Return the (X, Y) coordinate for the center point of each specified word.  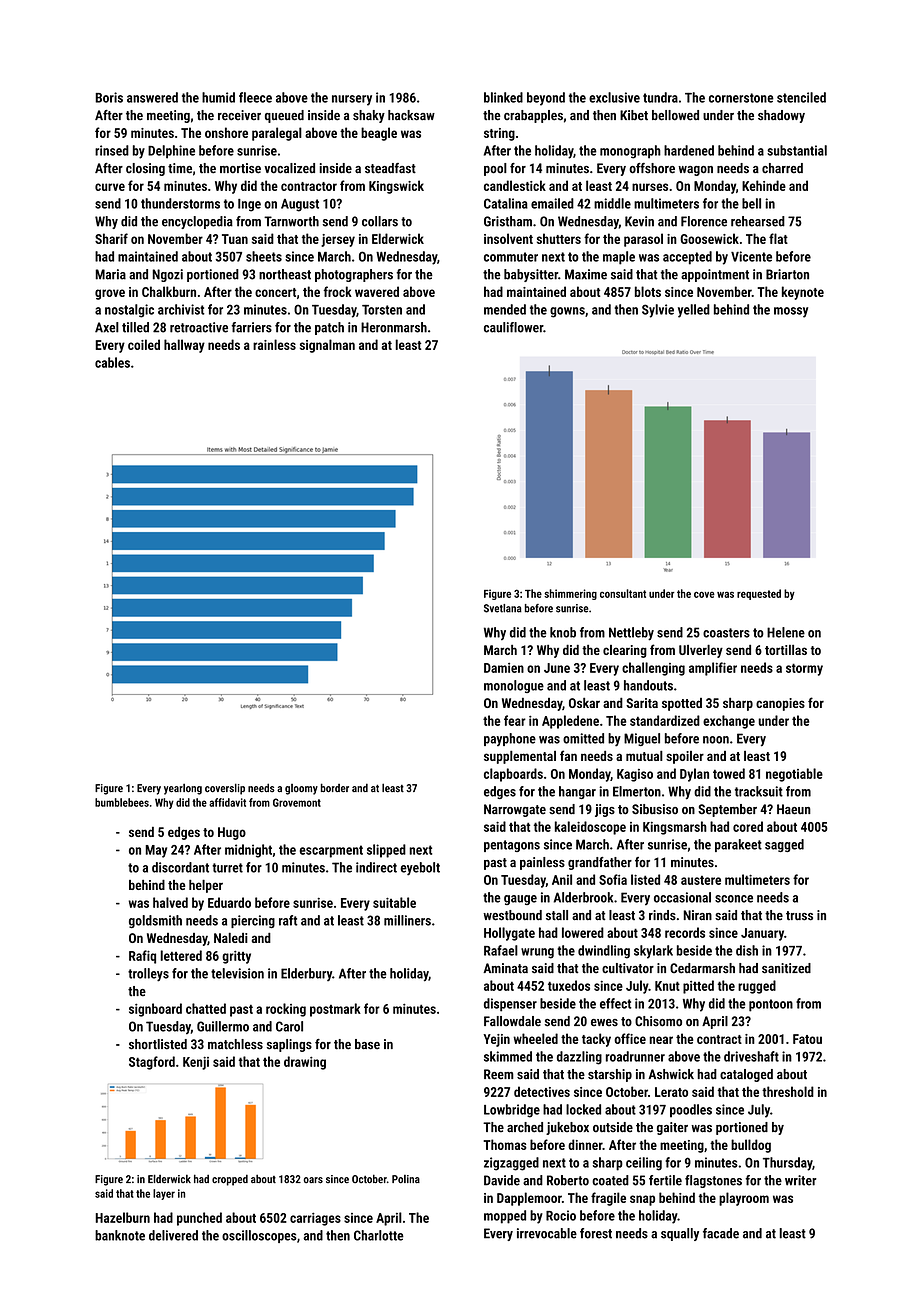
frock (337, 291)
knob (563, 632)
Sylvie (658, 311)
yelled (694, 311)
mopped (505, 1217)
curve (110, 187)
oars (313, 1180)
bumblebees (122, 802)
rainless (274, 344)
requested (759, 594)
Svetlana (503, 608)
